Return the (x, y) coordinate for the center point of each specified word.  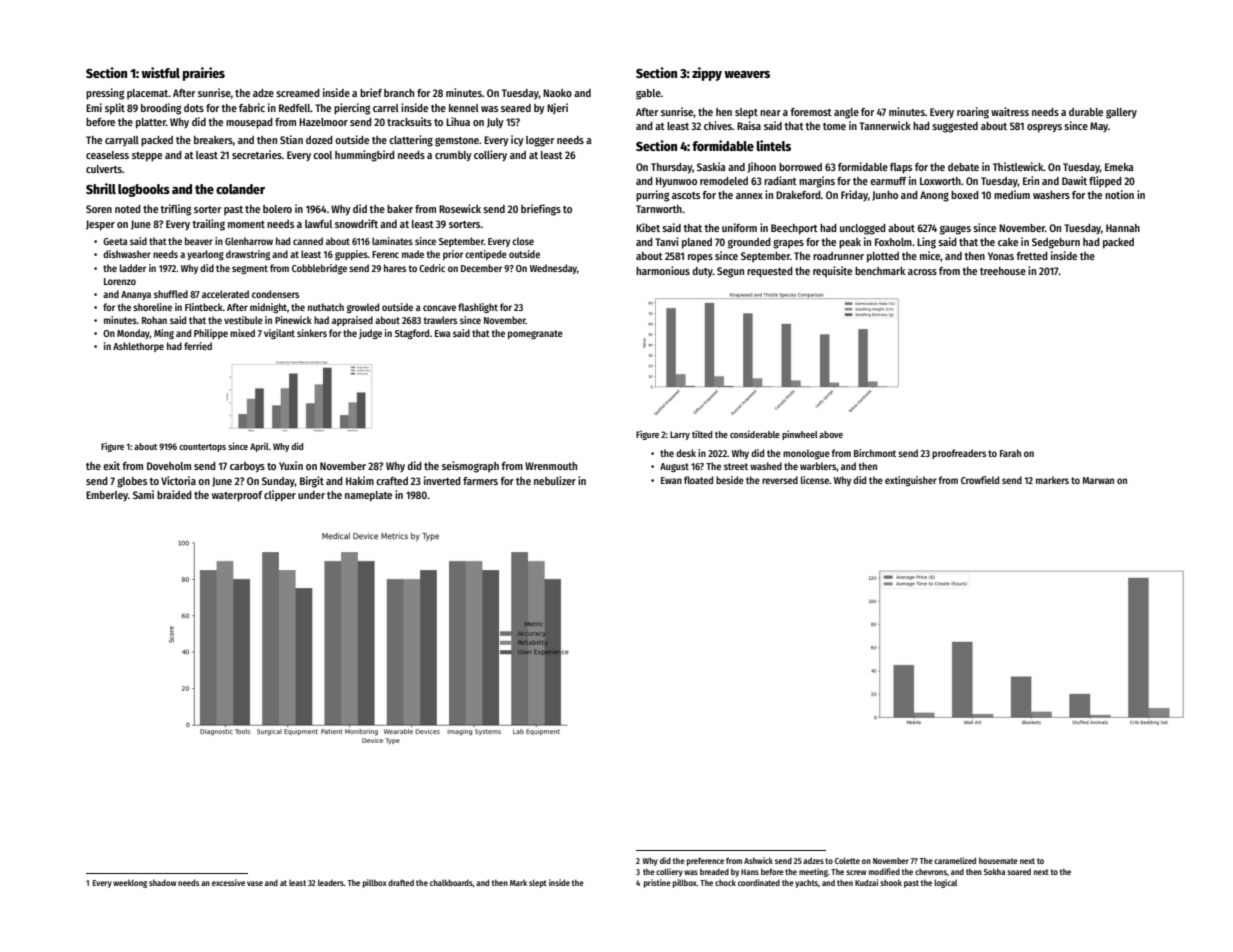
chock (725, 882)
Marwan (1098, 480)
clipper (280, 496)
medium (1012, 194)
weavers (747, 74)
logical (946, 883)
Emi (94, 107)
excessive (228, 882)
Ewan (671, 480)
